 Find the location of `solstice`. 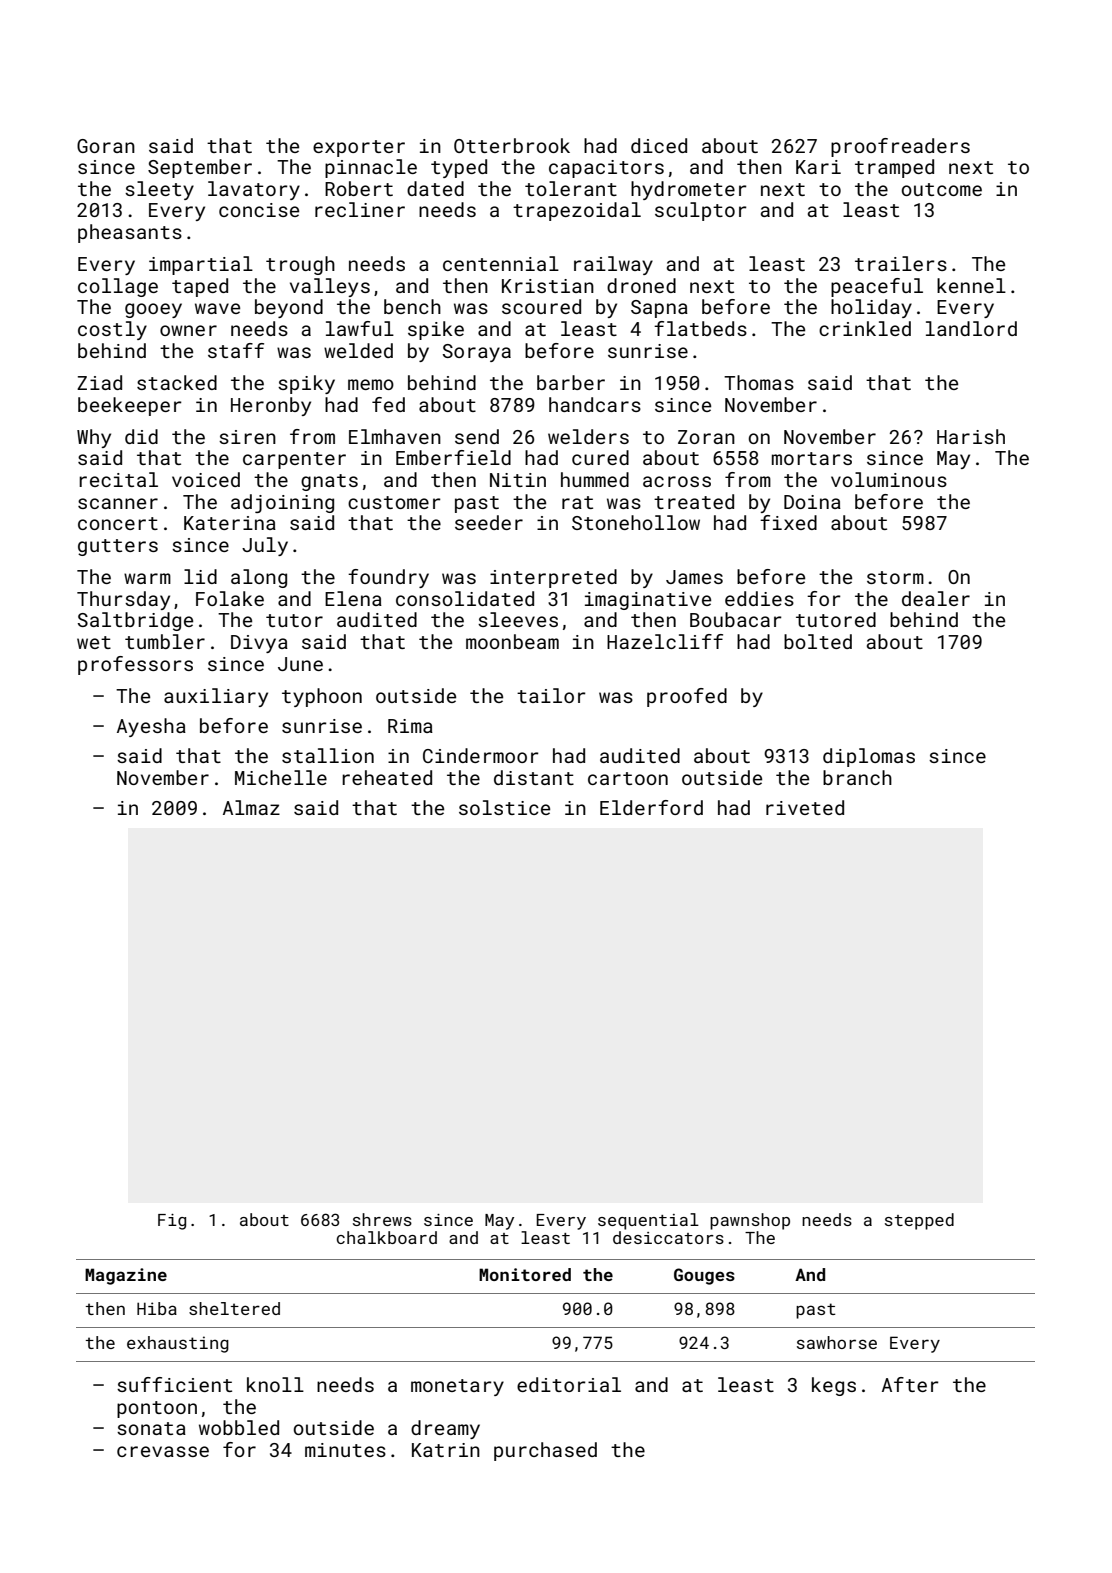

solstice is located at coordinates (504, 807).
